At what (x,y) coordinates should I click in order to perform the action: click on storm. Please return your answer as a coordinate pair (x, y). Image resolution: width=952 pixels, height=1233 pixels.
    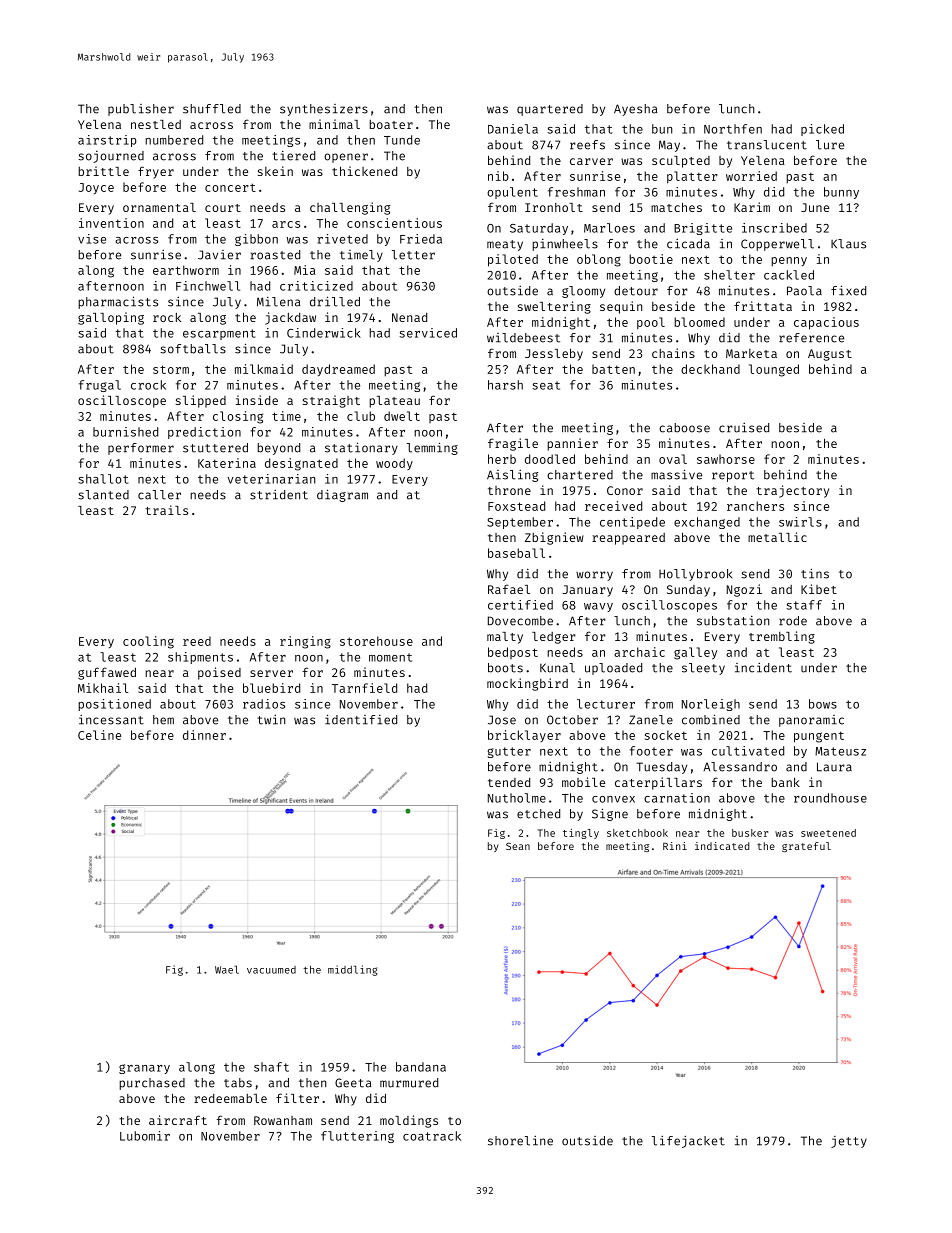
    Looking at the image, I should click on (171, 369).
